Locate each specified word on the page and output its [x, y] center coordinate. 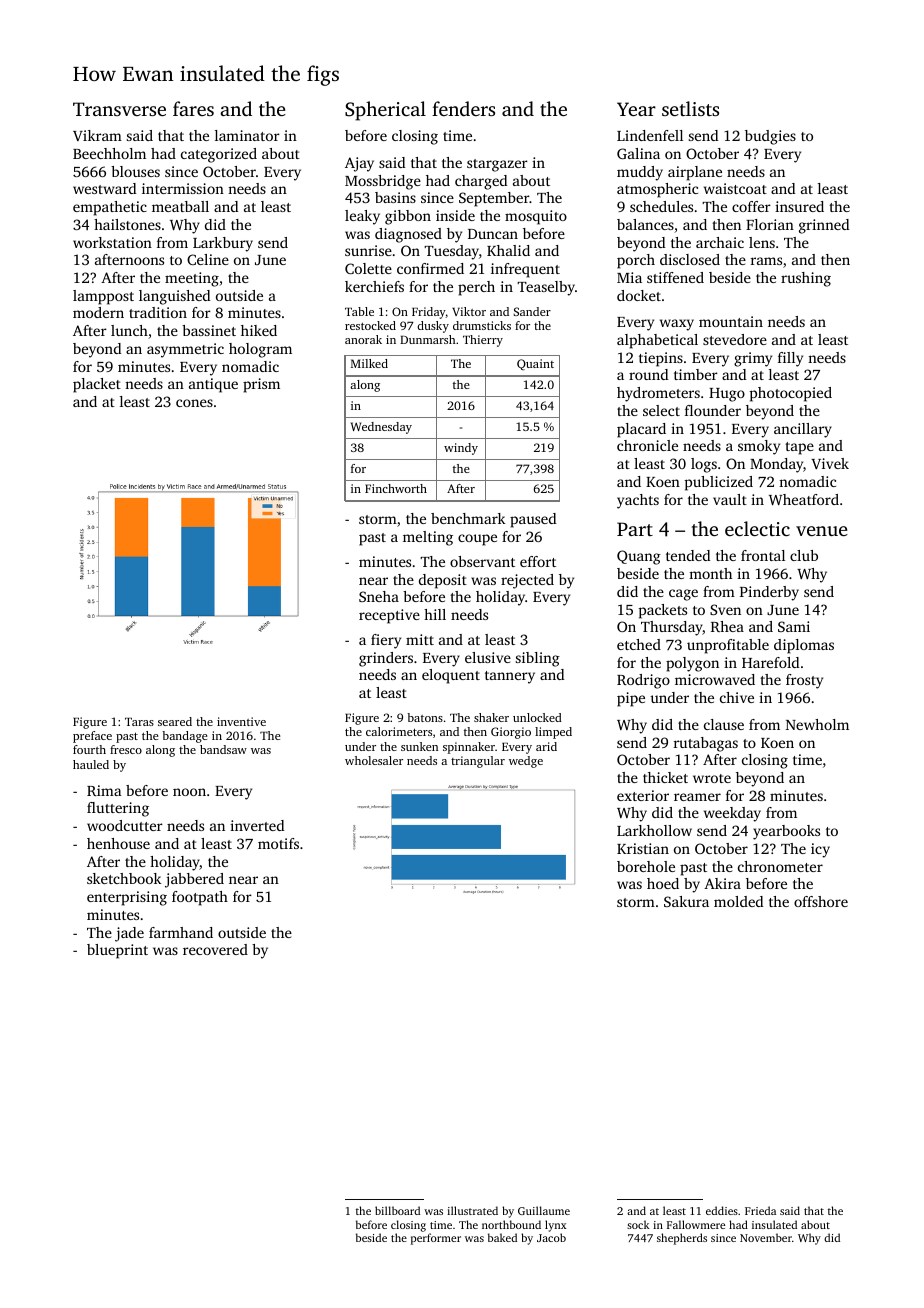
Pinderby [769, 593]
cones [194, 403]
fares [193, 108]
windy [461, 449]
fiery [386, 641]
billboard [397, 1210]
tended [688, 555]
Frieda [760, 1210]
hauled [91, 764]
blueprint [117, 951]
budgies [770, 137]
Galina [638, 153]
